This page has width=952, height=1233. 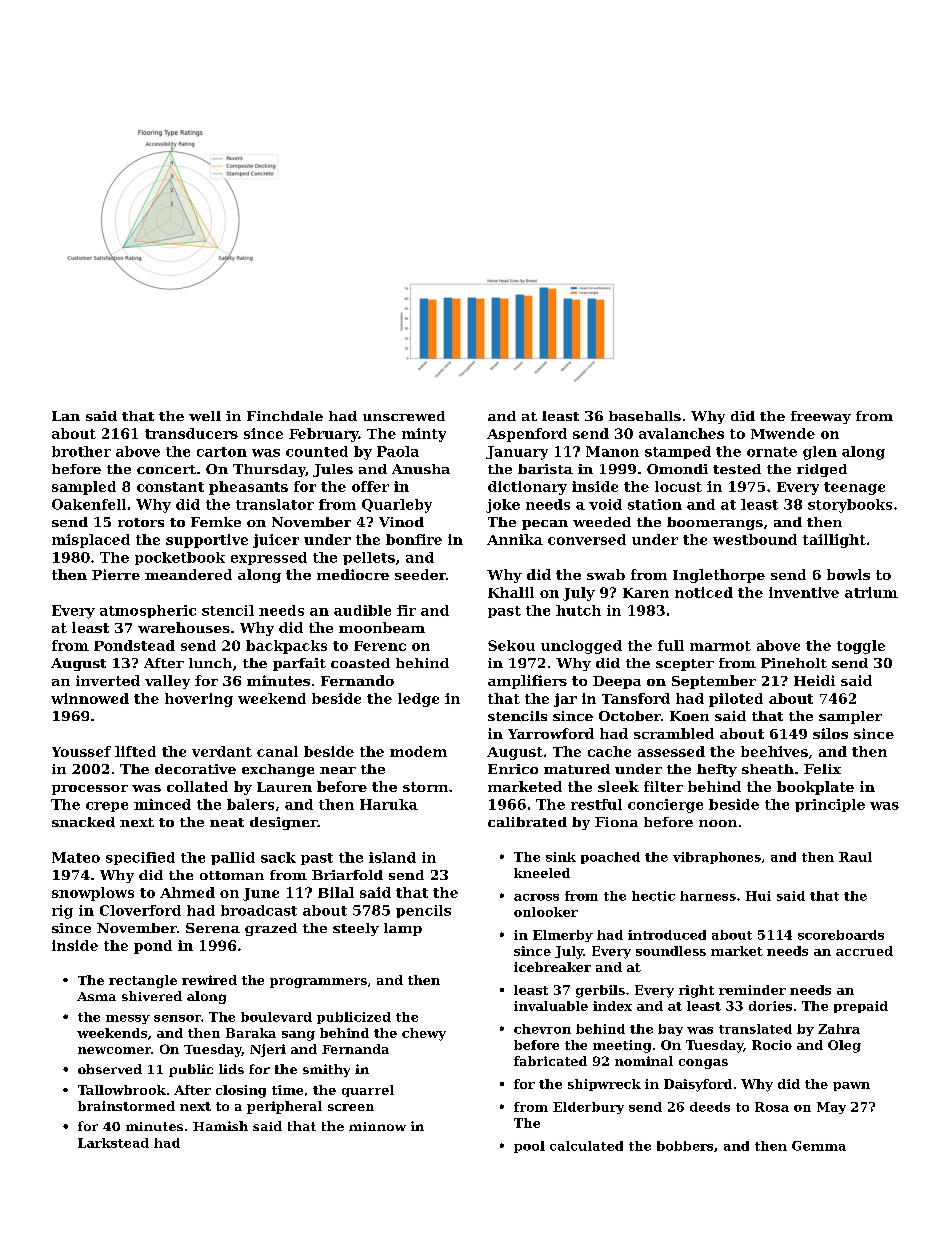 I want to click on locust, so click(x=678, y=486).
